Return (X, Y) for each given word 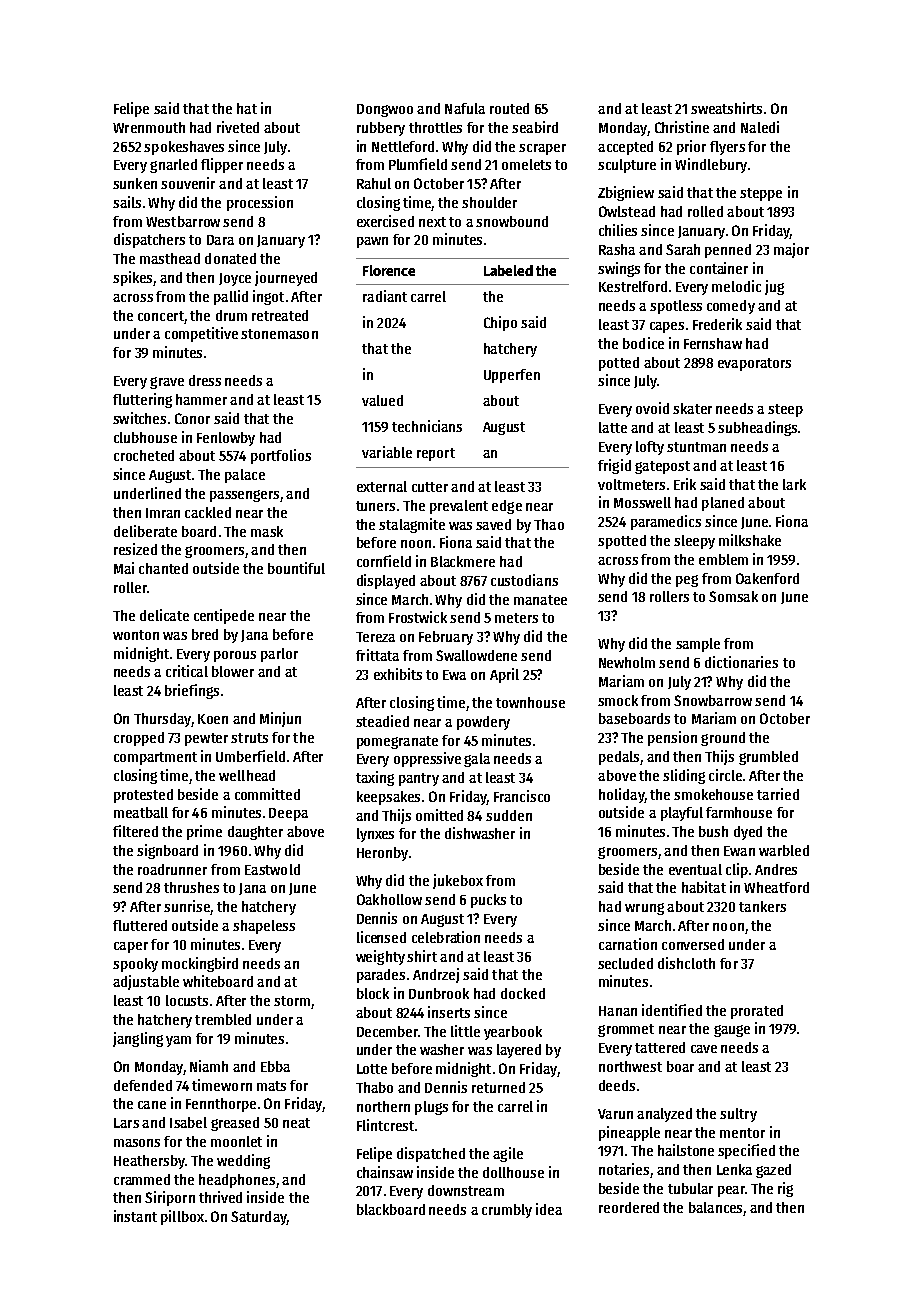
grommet (626, 1030)
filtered (135, 831)
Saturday (259, 1218)
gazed (773, 1171)
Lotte (372, 1069)
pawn (372, 242)
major (791, 250)
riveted (238, 127)
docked (523, 993)
